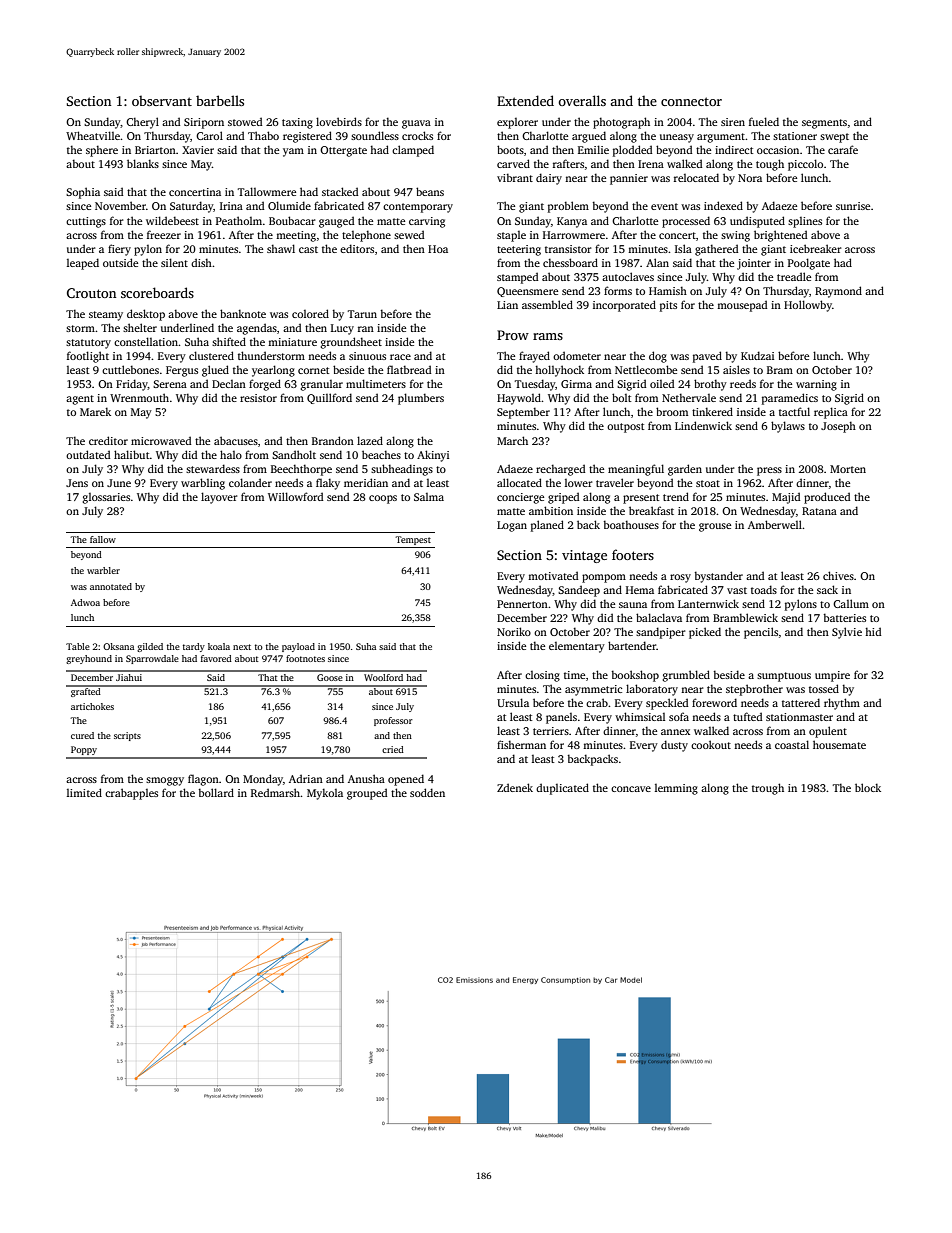 The height and width of the page is (1233, 952). I want to click on Hollowby, so click(808, 306).
